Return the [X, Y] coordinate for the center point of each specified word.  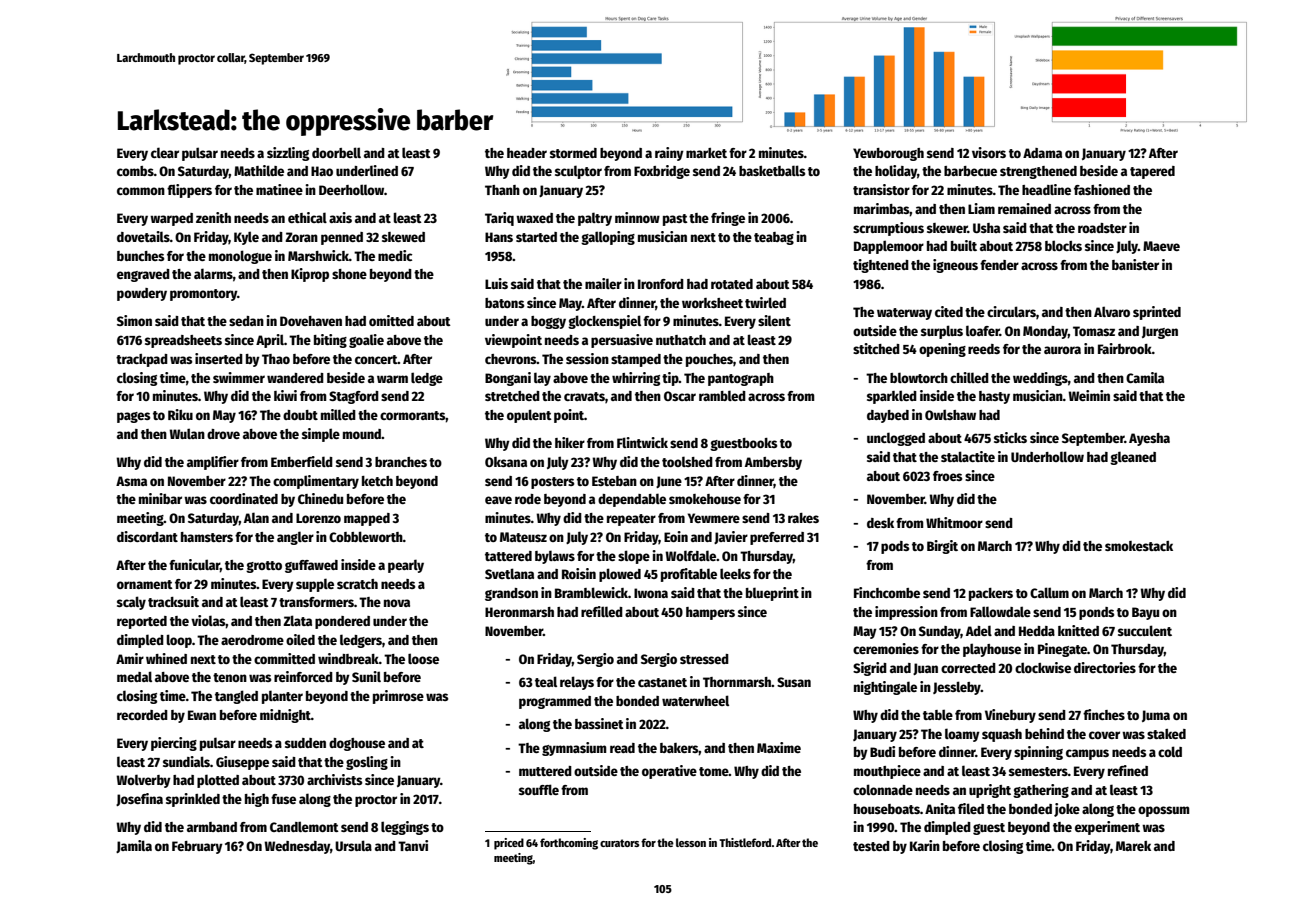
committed [284, 658]
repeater [631, 520]
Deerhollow [351, 189]
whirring [636, 379]
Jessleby [957, 688]
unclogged [896, 439]
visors [989, 152]
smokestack [1139, 546]
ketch [377, 481]
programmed [555, 702]
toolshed [687, 461]
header [527, 153]
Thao [276, 359]
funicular [194, 564]
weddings [1040, 379]
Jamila [134, 846]
